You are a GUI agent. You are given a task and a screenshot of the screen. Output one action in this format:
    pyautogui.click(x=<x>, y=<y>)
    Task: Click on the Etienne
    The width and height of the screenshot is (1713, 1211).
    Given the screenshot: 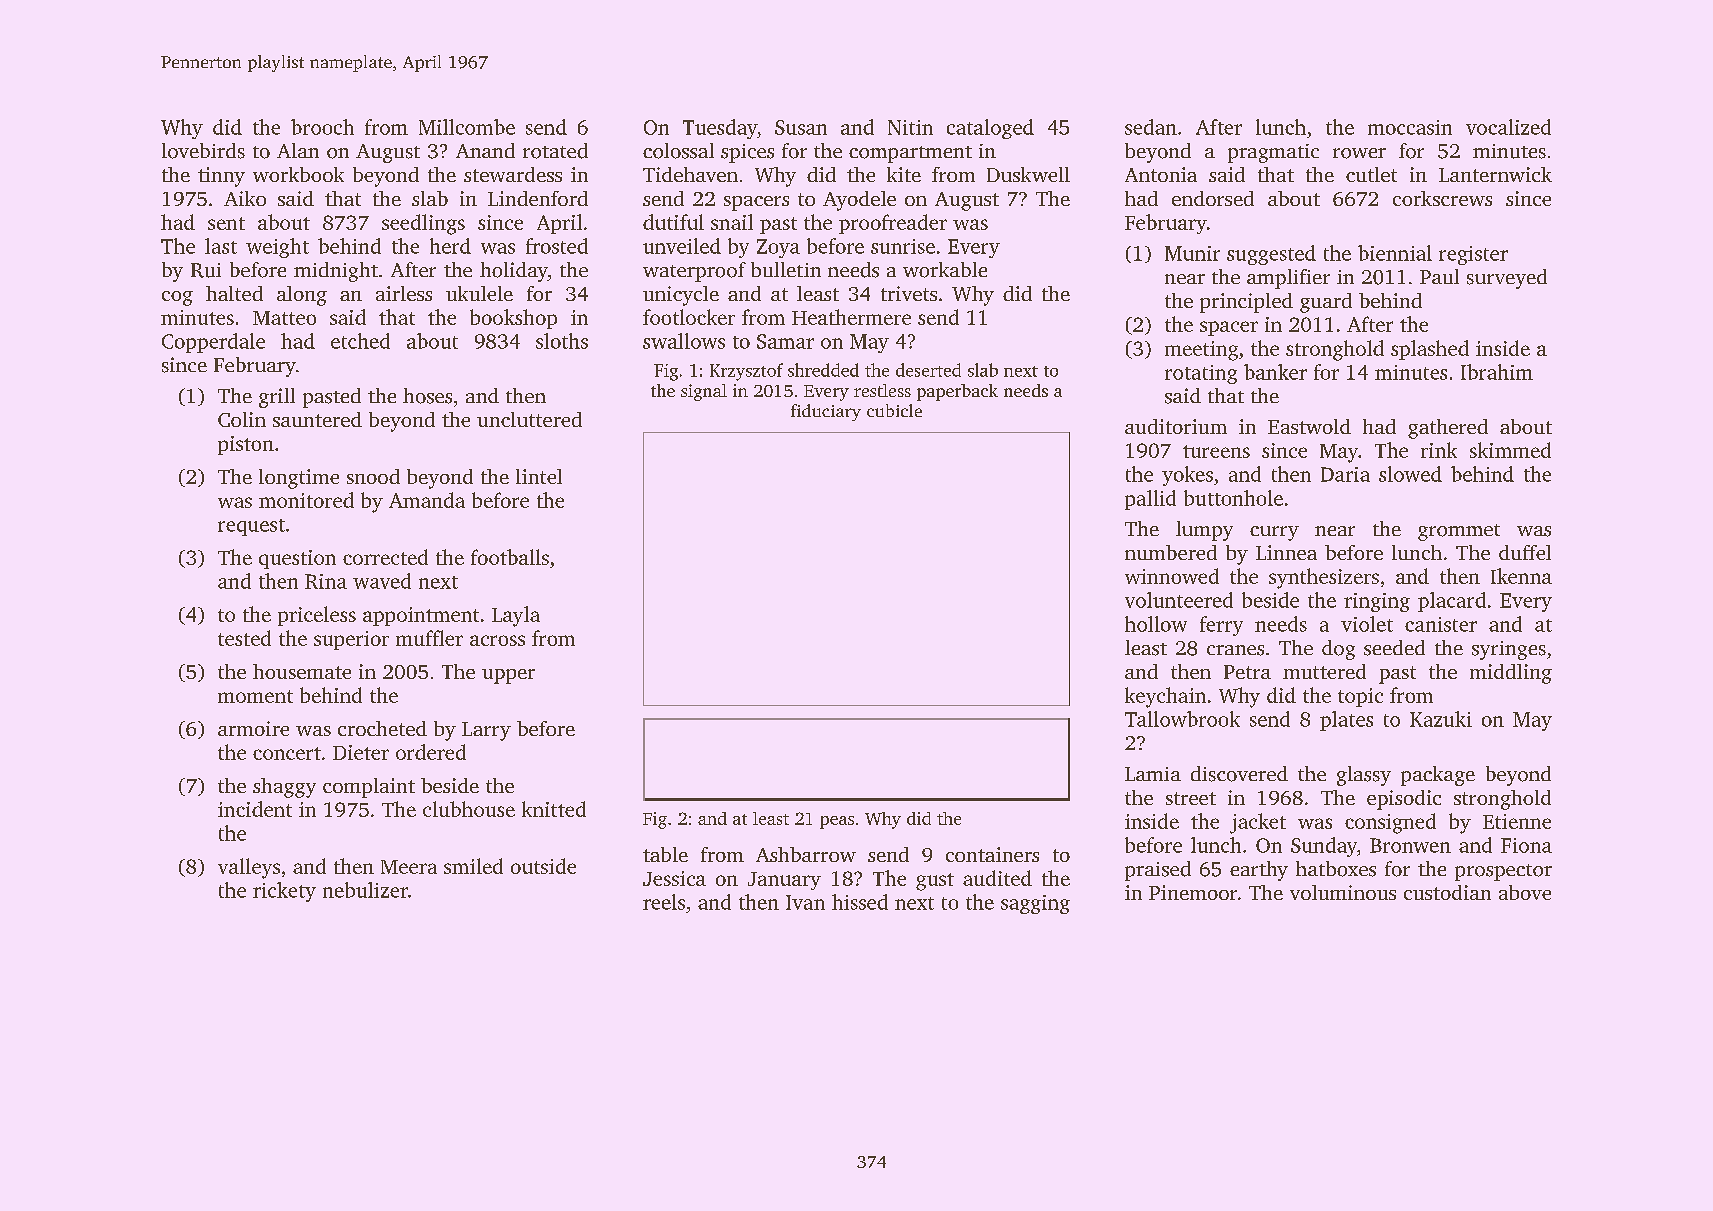 What is the action you would take?
    pyautogui.click(x=1517, y=821)
